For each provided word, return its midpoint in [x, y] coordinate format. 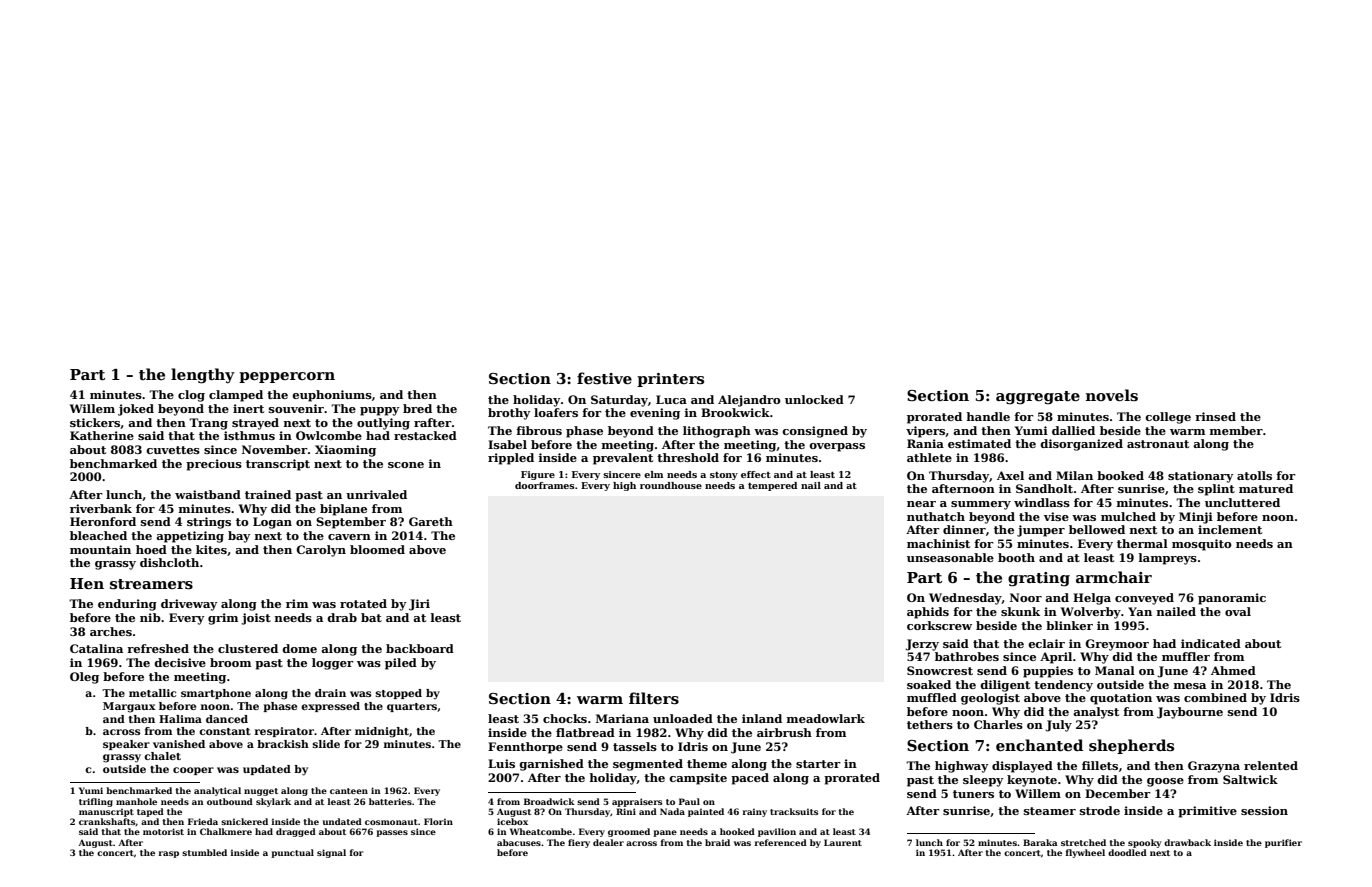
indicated [1211, 643]
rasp [169, 854]
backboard [420, 648]
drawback [1187, 842]
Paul [689, 801]
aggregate [1038, 398]
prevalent [623, 459]
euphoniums [332, 396]
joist [256, 619]
